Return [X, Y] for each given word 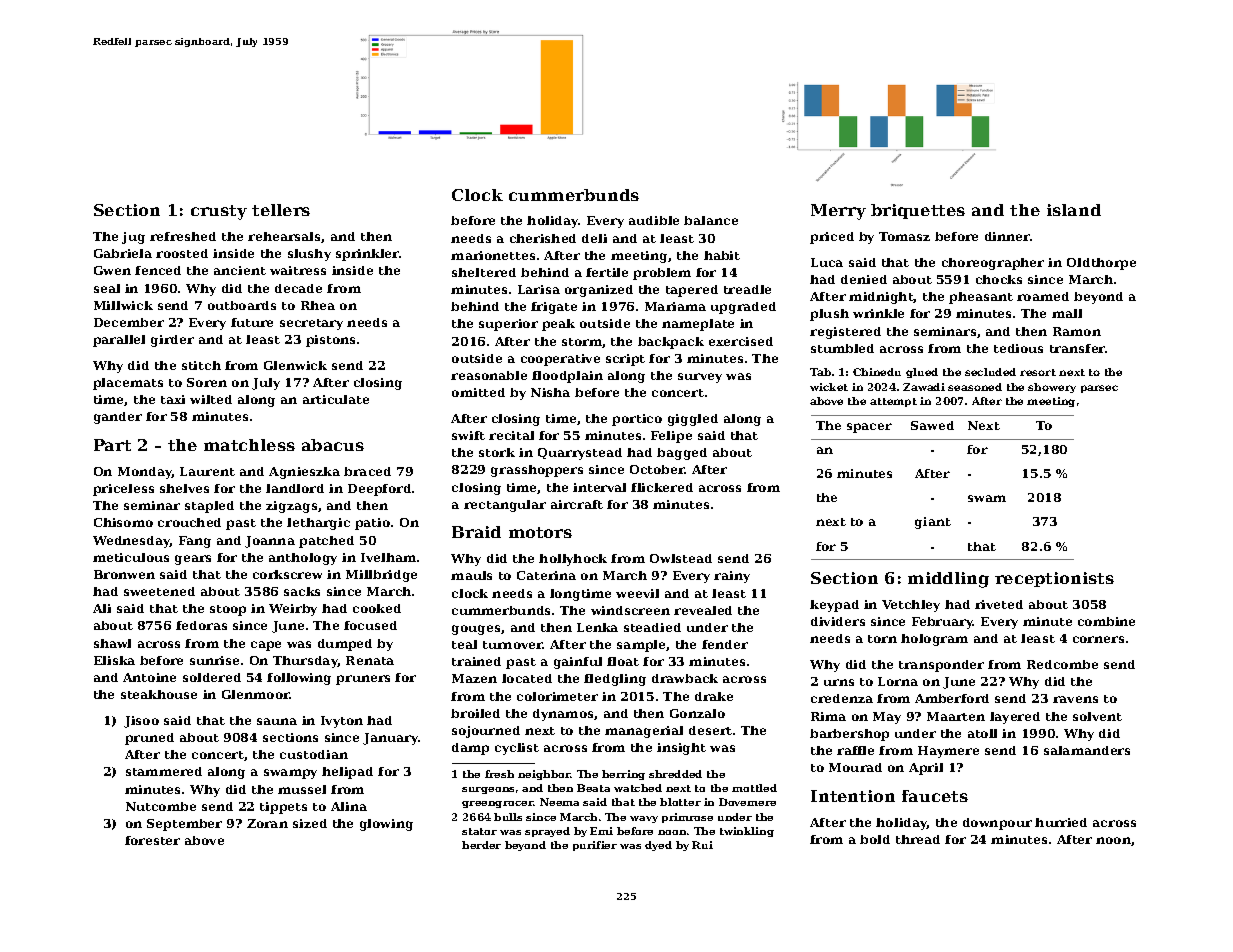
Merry [838, 212]
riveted [999, 604]
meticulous [131, 557]
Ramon [1077, 331]
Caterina [546, 575]
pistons [330, 341]
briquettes [918, 211]
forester [152, 840]
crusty [219, 212]
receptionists [1054, 579]
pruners [363, 680]
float [623, 661]
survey [700, 378]
